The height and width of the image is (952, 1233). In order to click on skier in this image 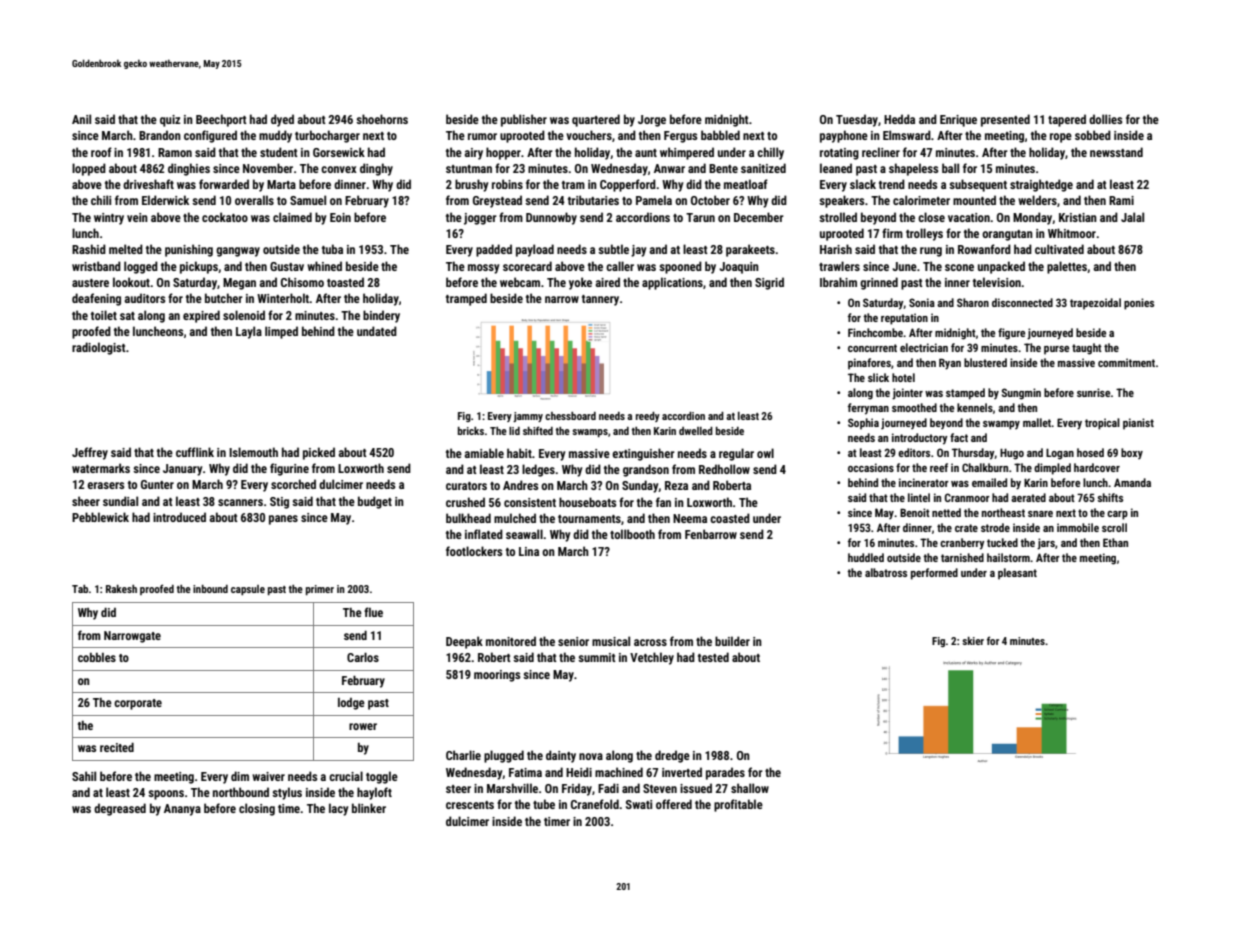, I will do `click(973, 641)`.
